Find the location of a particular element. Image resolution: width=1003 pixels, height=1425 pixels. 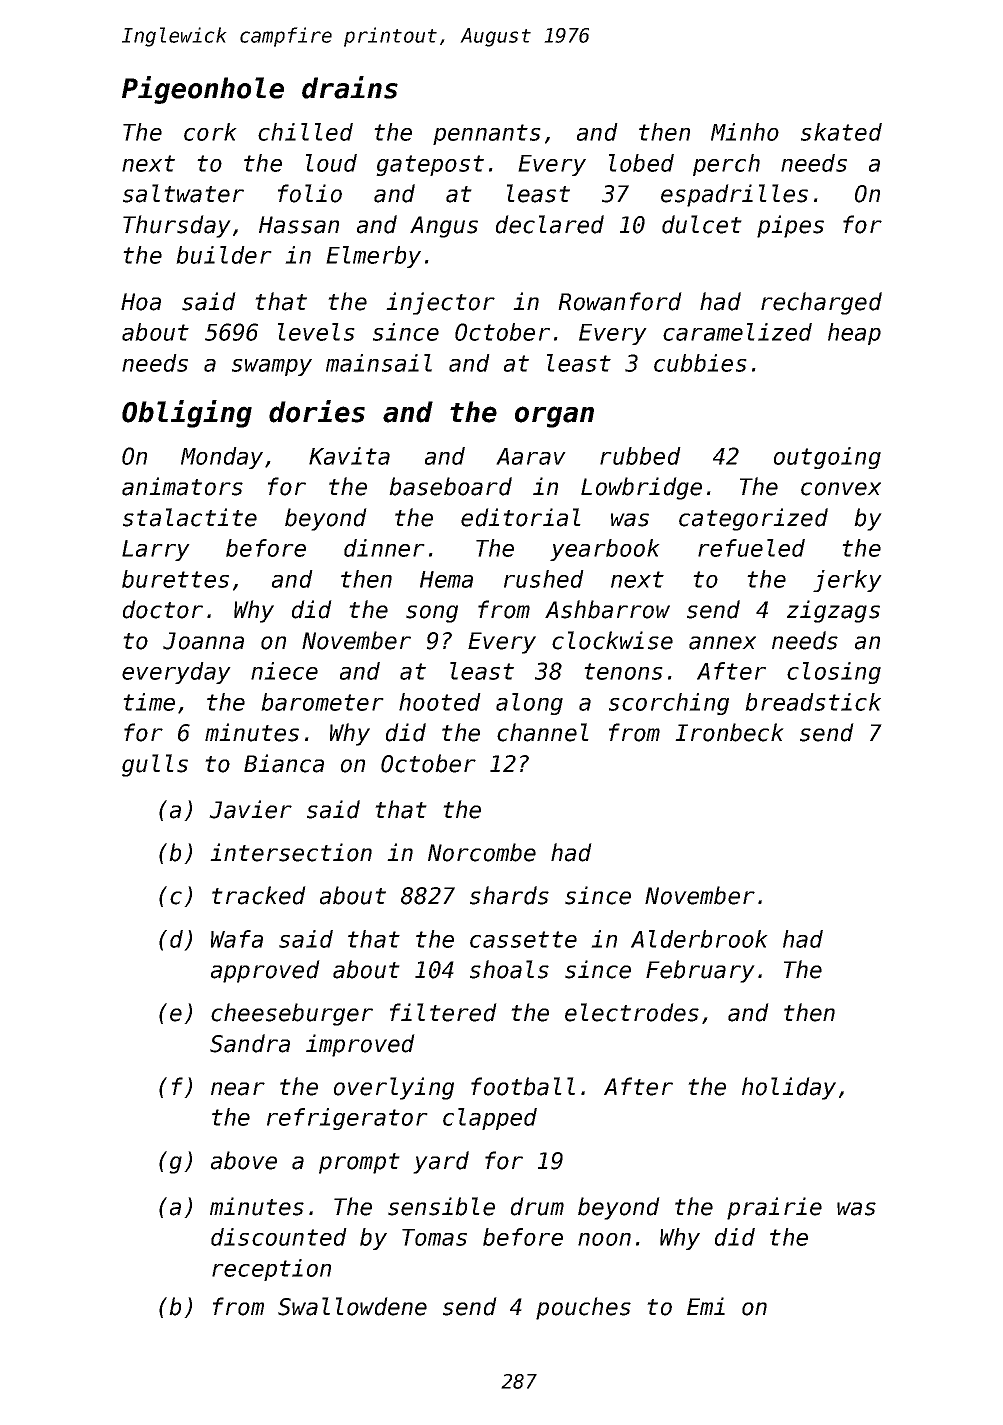

Swallowdene is located at coordinates (352, 1306).
